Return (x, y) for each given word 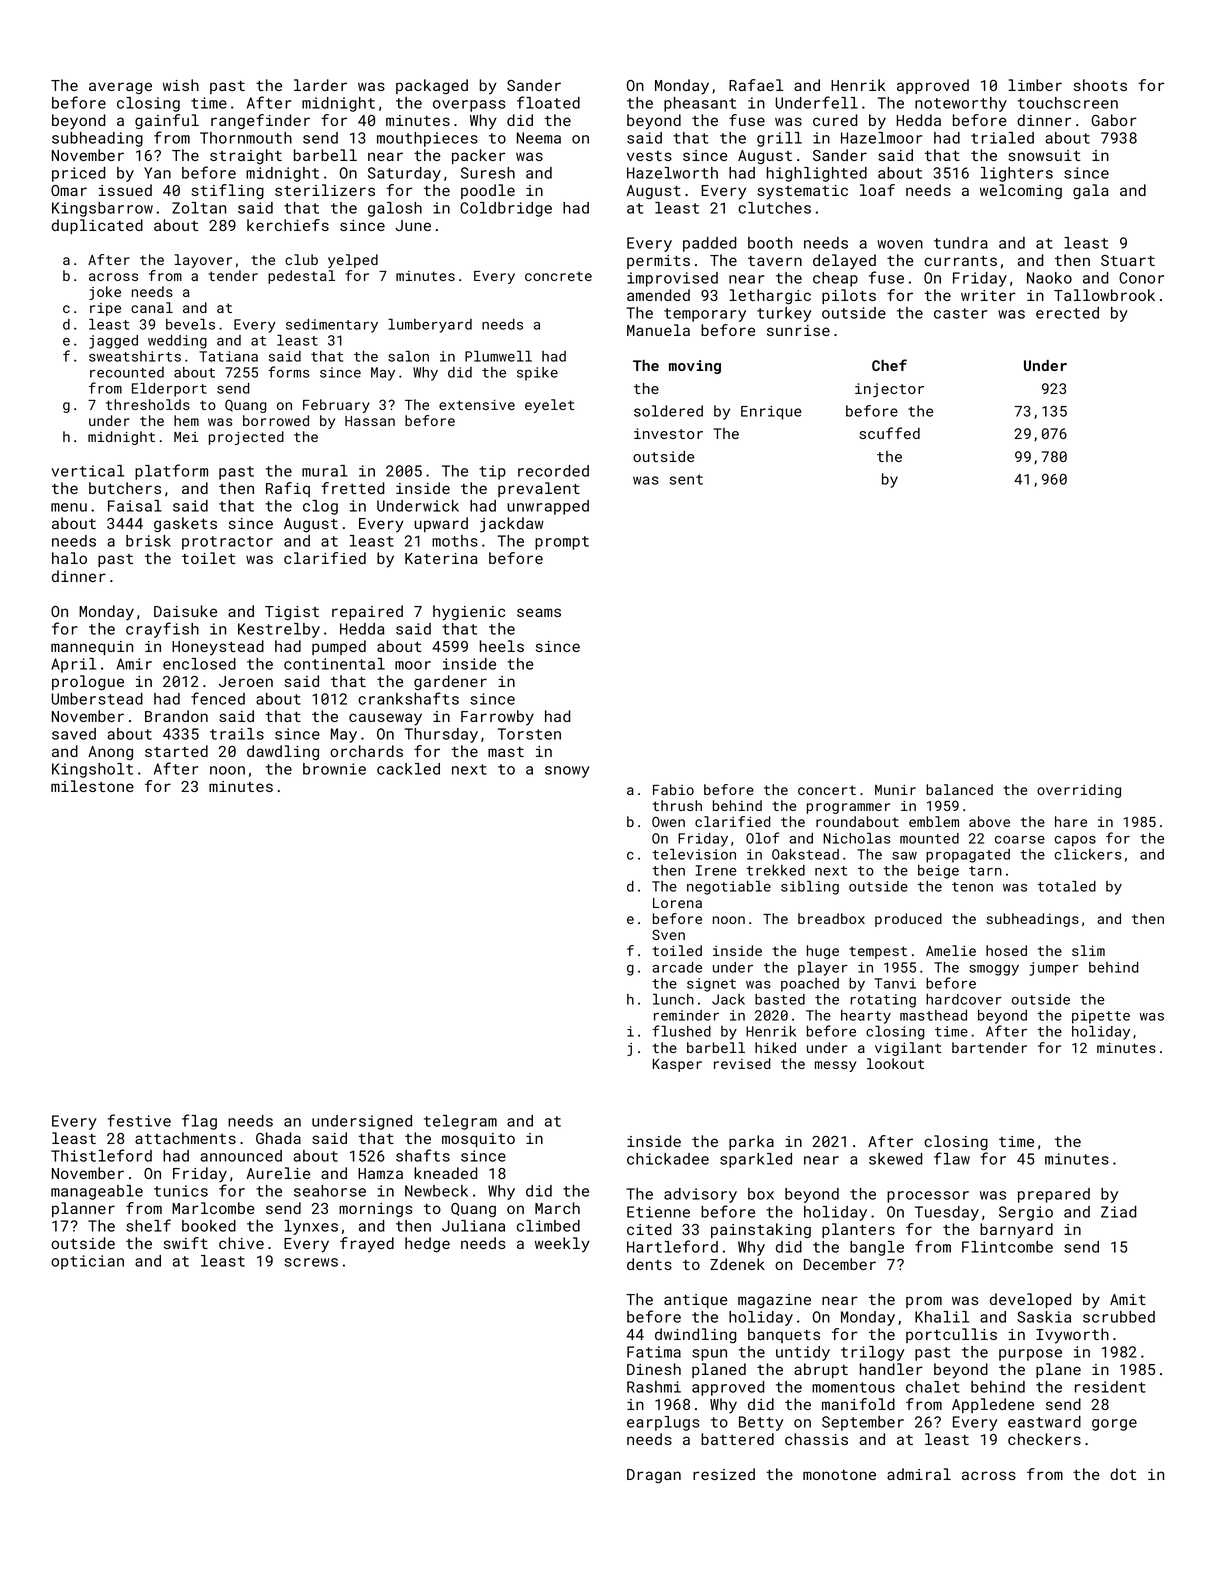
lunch (673, 999)
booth (770, 243)
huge (823, 952)
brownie (334, 769)
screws (311, 1262)
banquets (784, 1335)
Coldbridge (506, 209)
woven (900, 244)
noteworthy (961, 104)
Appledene (993, 1405)
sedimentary (332, 326)
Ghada (278, 1138)
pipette (1101, 1017)
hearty (866, 1017)
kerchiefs (288, 225)
